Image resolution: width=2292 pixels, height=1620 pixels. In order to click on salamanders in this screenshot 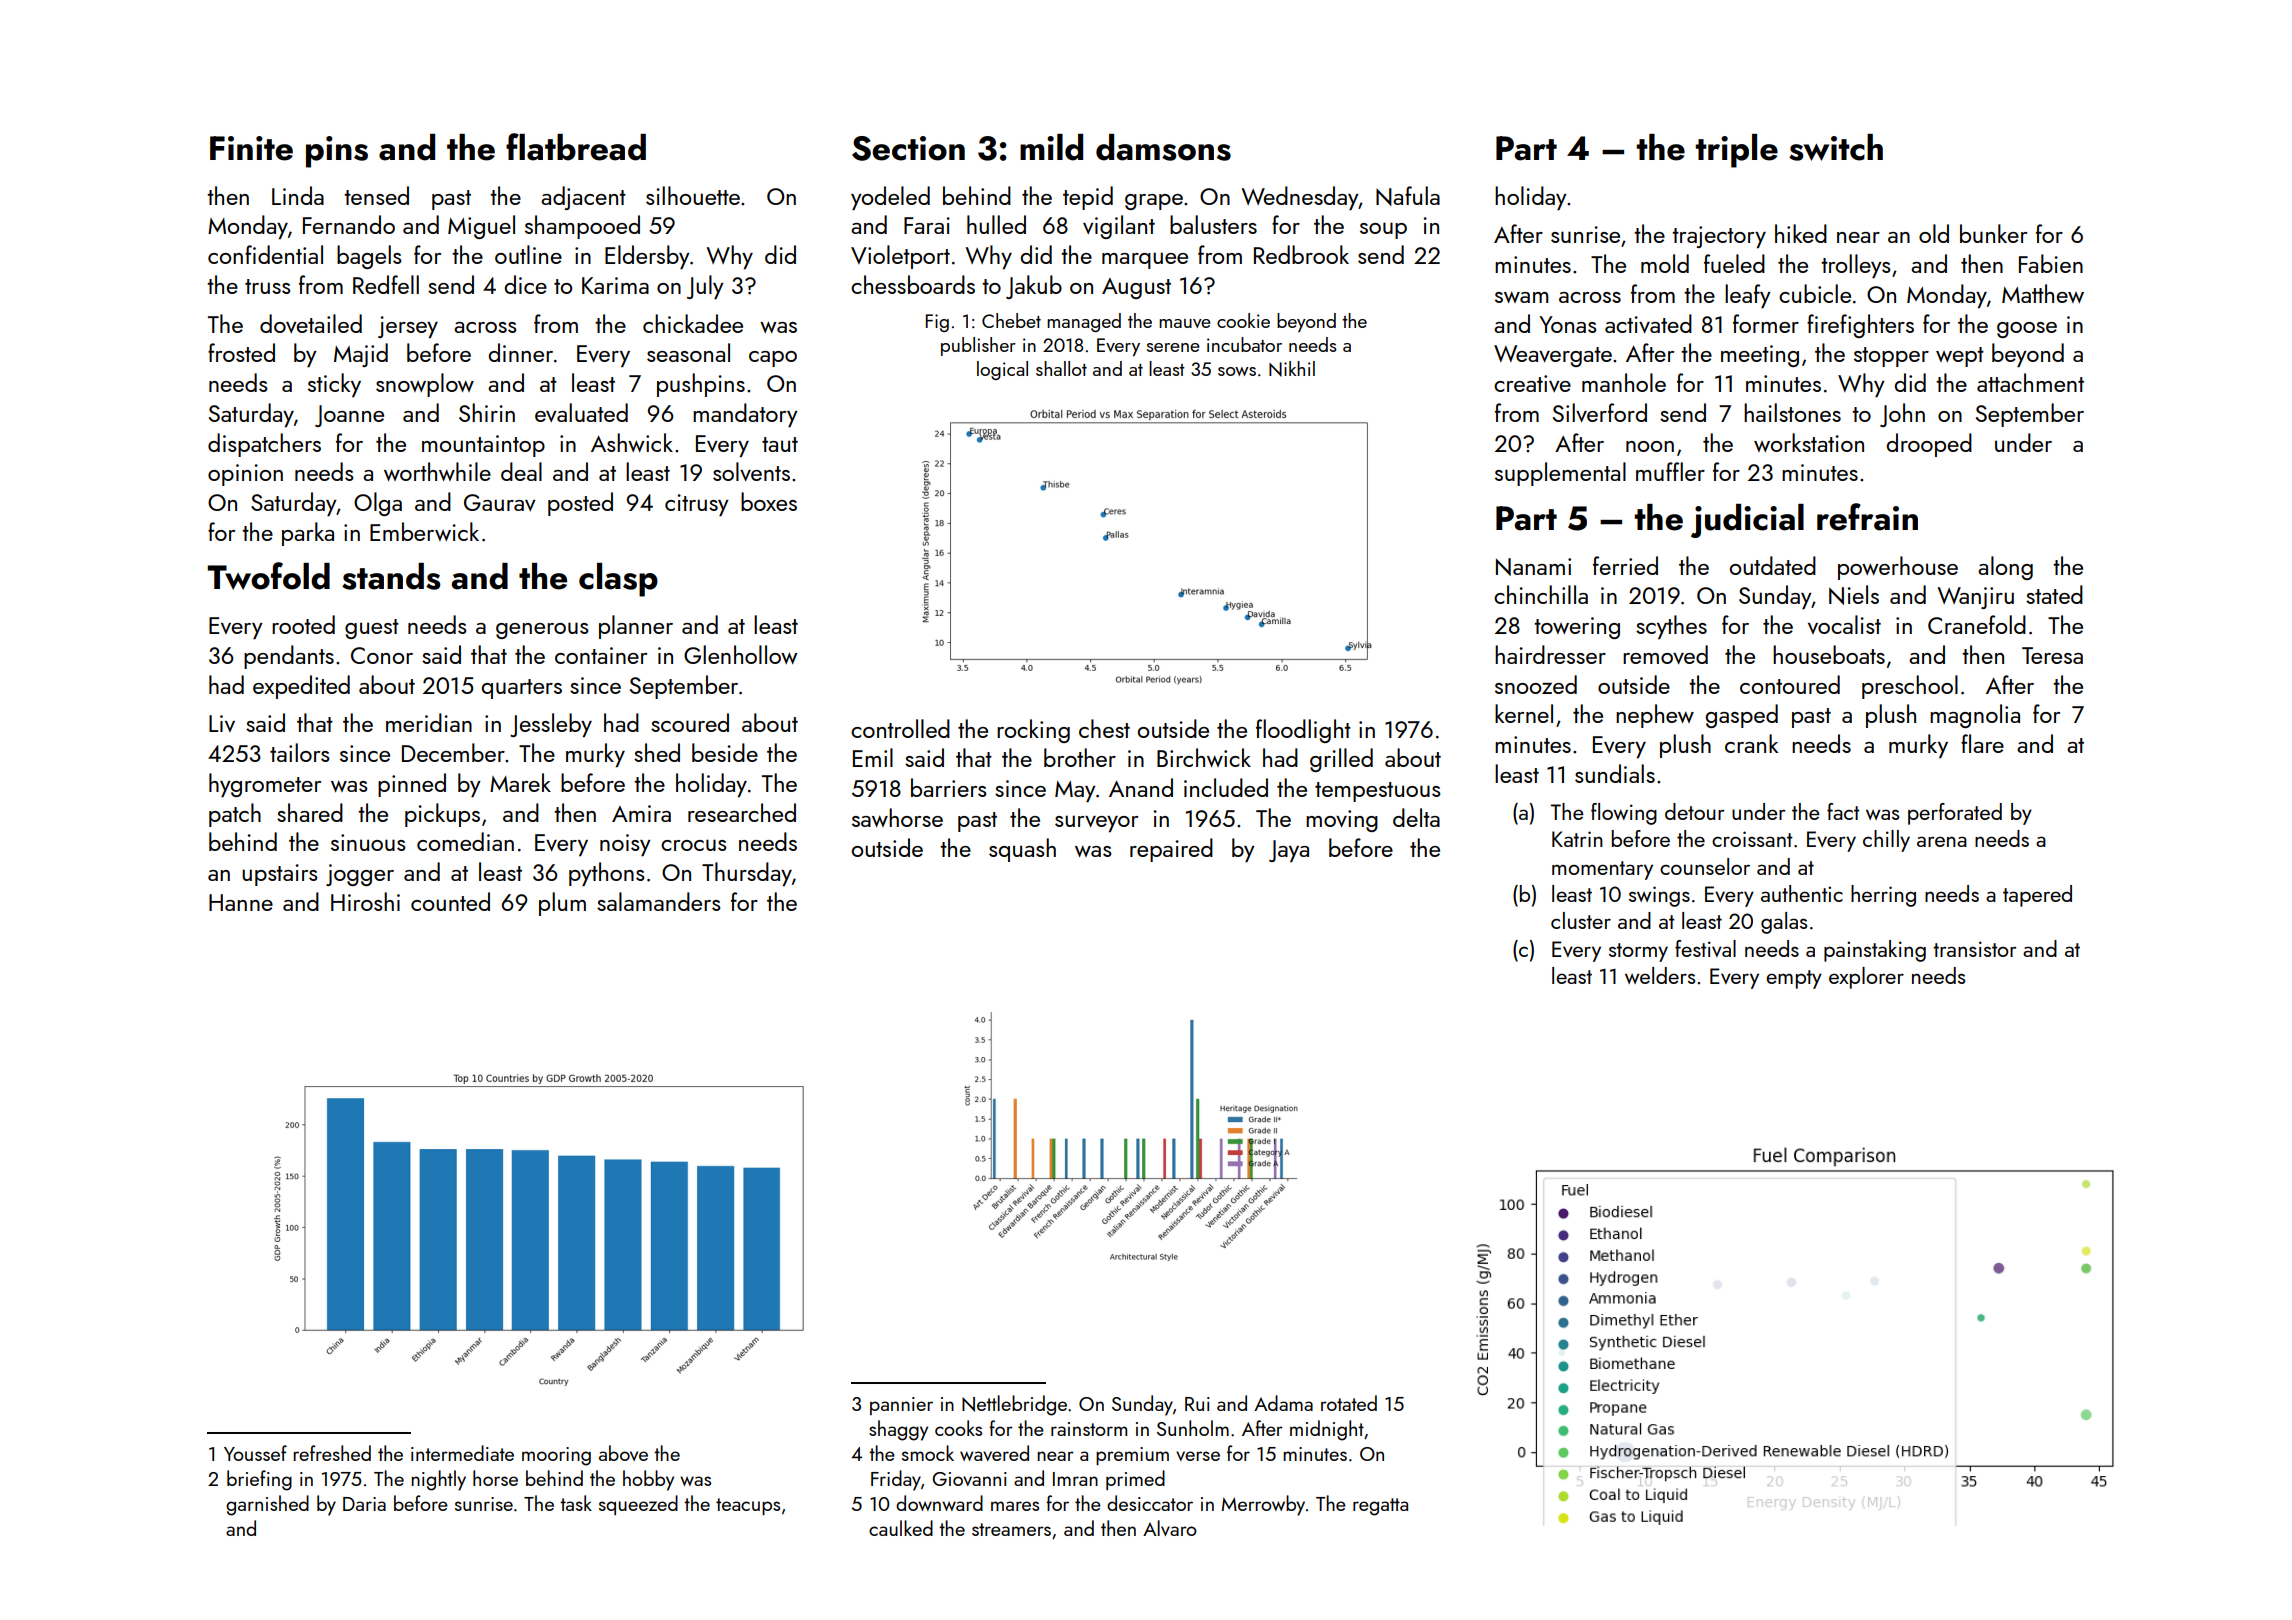, I will do `click(659, 901)`.
